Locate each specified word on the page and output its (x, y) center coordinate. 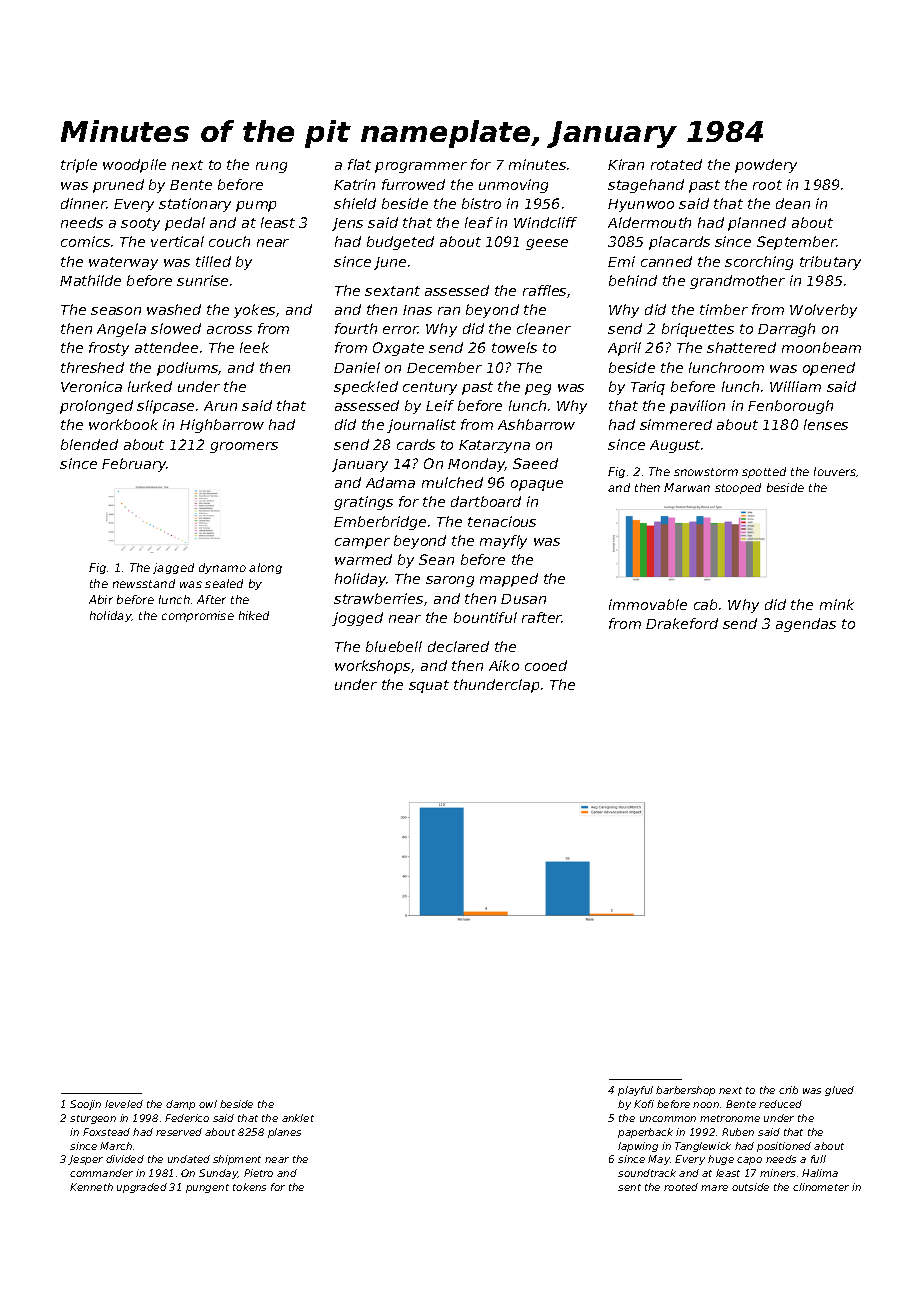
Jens (347, 224)
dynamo (222, 568)
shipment (237, 1160)
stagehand (646, 186)
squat (429, 686)
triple (79, 166)
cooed (546, 665)
